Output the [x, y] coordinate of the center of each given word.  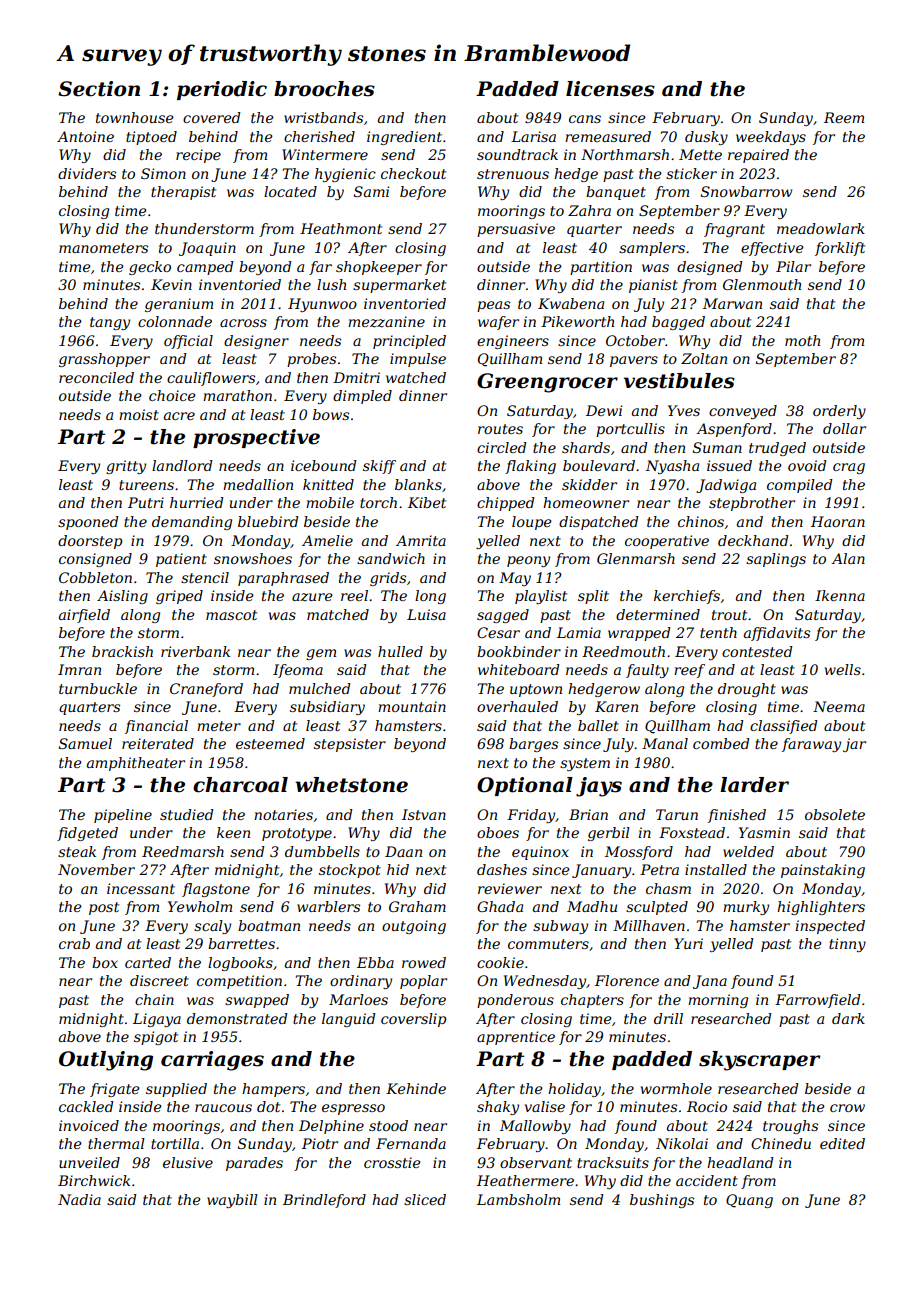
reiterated [158, 743]
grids [388, 579]
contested [757, 651]
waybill [232, 1201]
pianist [653, 286]
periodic [222, 90]
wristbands [323, 117]
